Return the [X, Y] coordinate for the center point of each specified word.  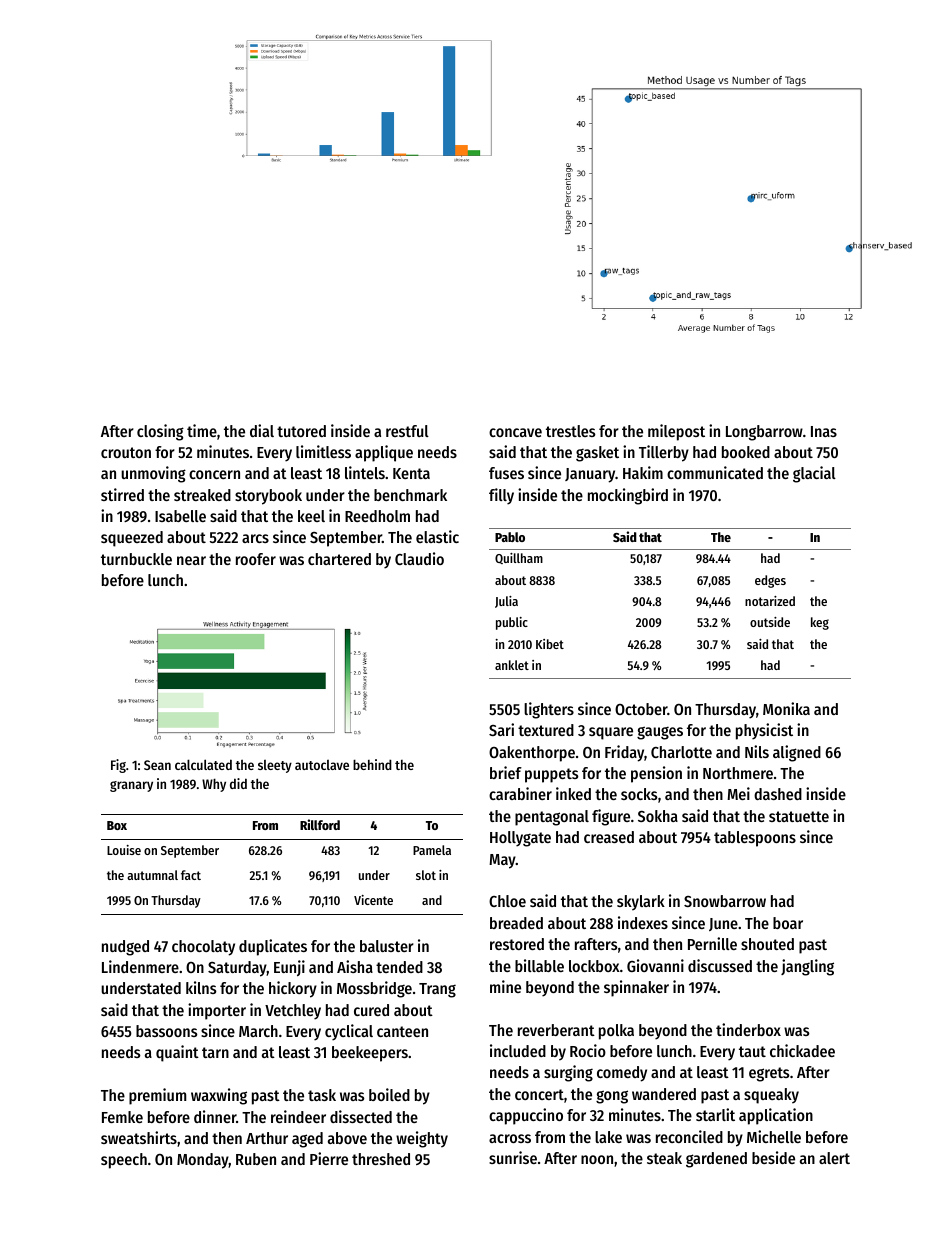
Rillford [320, 824]
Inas [824, 431]
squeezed [132, 539]
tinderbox [748, 1029]
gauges [660, 733]
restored [517, 944]
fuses [506, 473]
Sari [501, 729]
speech [124, 1161]
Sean [157, 765]
